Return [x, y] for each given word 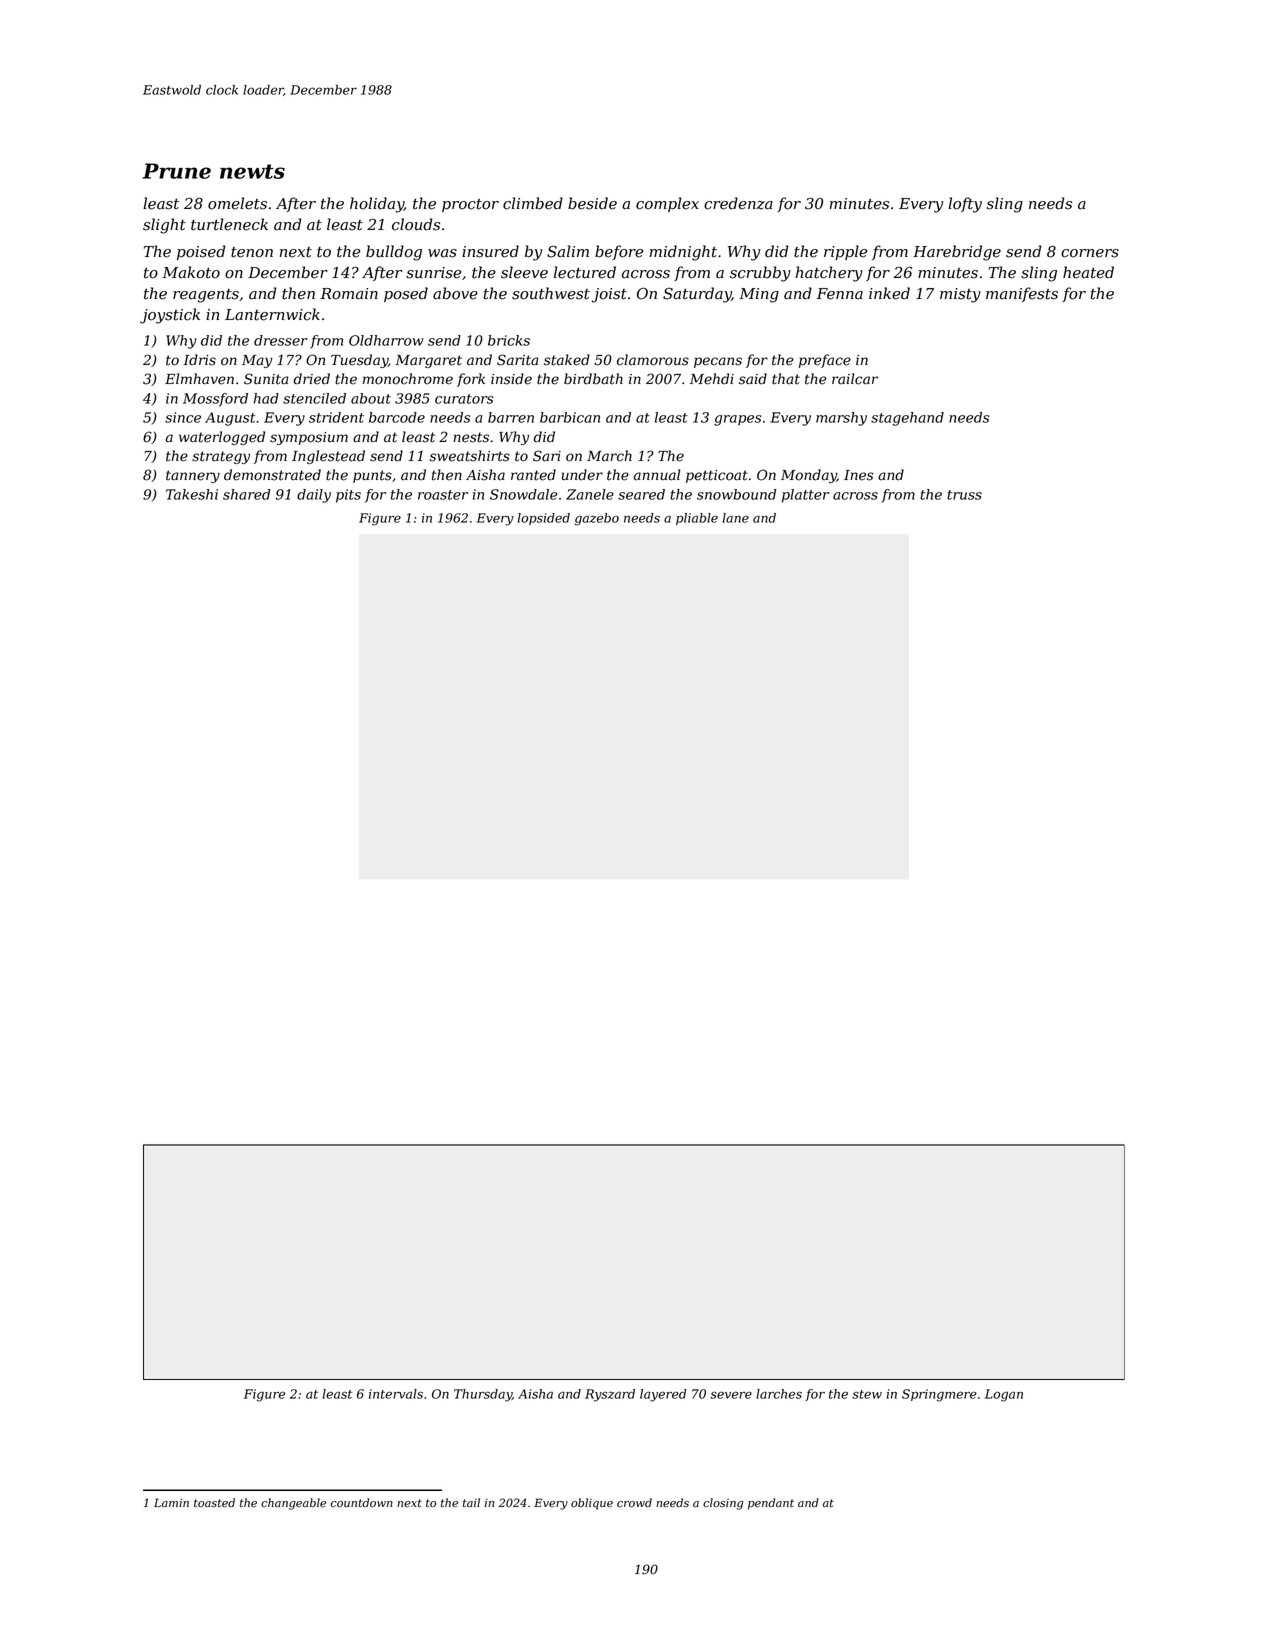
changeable [293, 1504]
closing [723, 1504]
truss [964, 495]
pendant [771, 1504]
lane [736, 518]
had [266, 398]
